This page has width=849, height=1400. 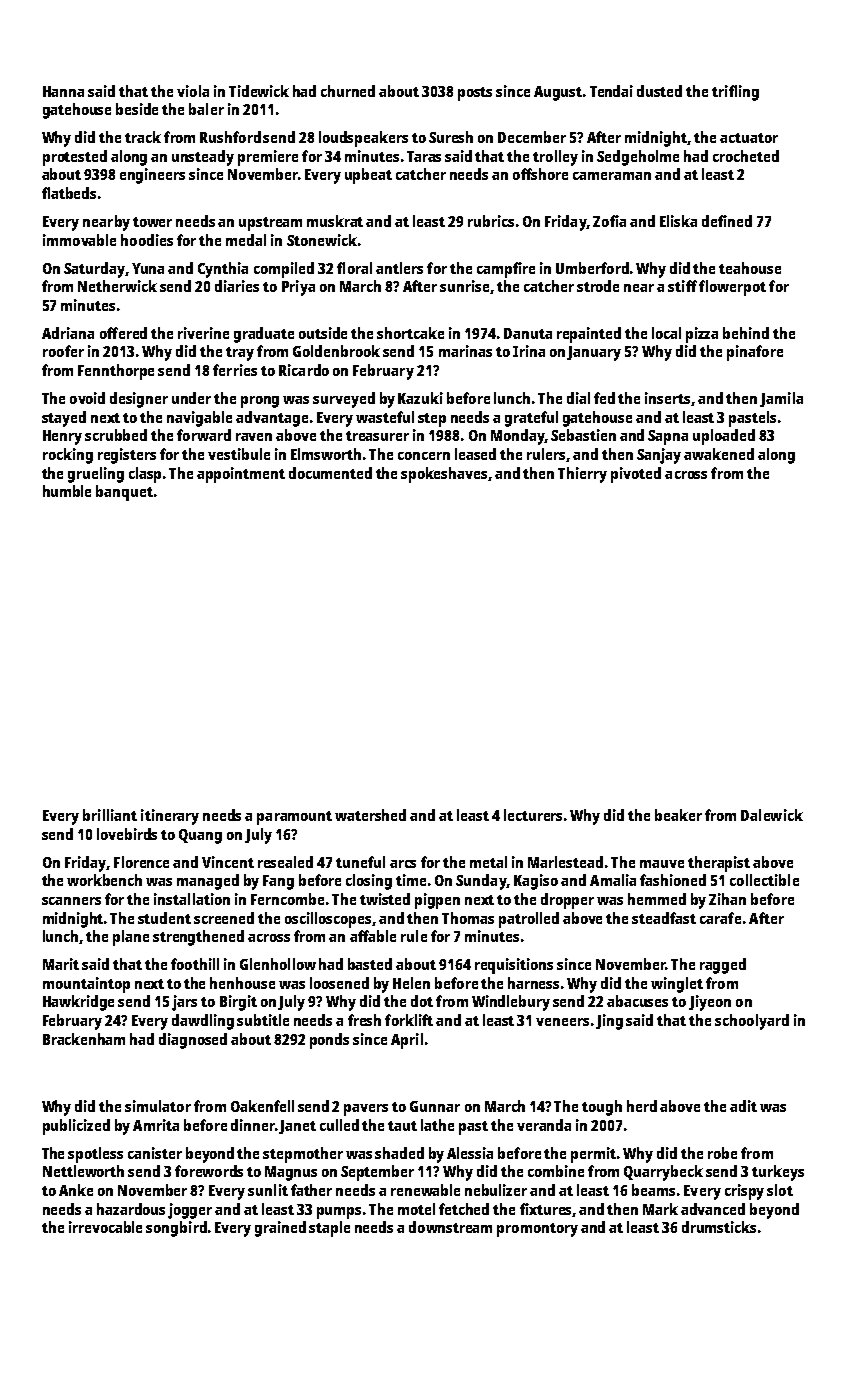 What do you see at coordinates (558, 93) in the page?
I see `August` at bounding box center [558, 93].
